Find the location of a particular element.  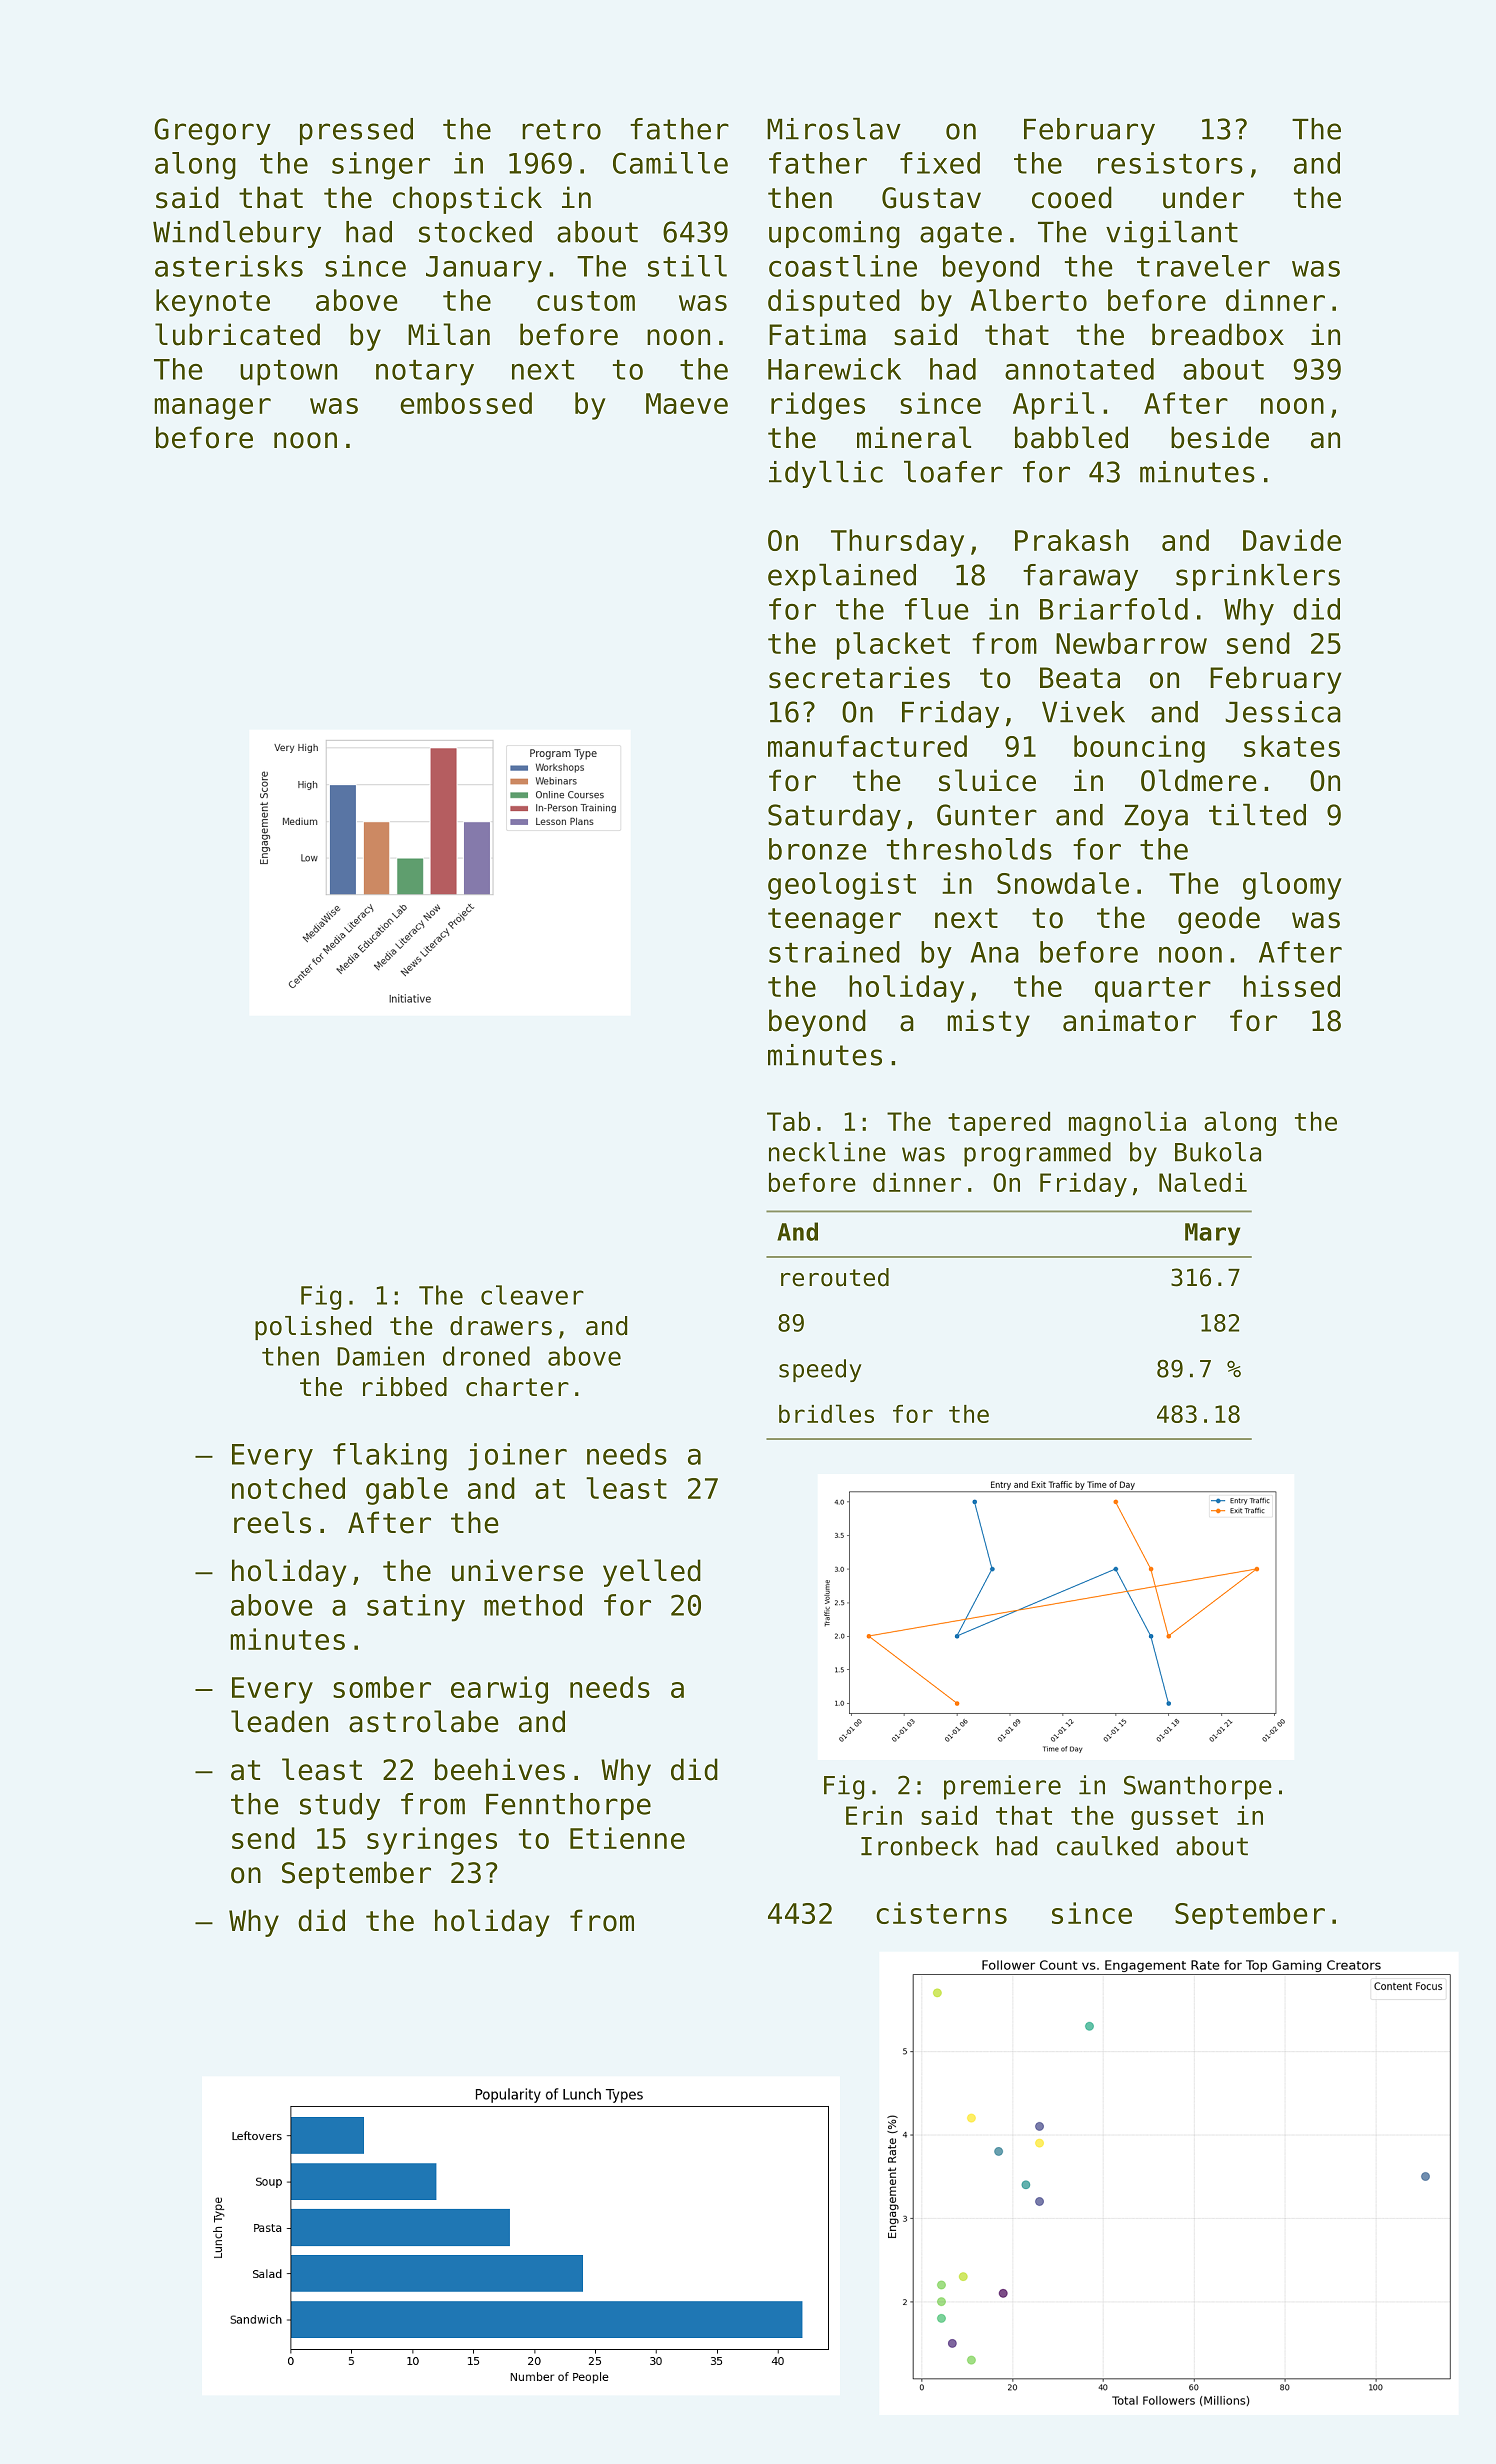

stocked is located at coordinates (475, 232).
